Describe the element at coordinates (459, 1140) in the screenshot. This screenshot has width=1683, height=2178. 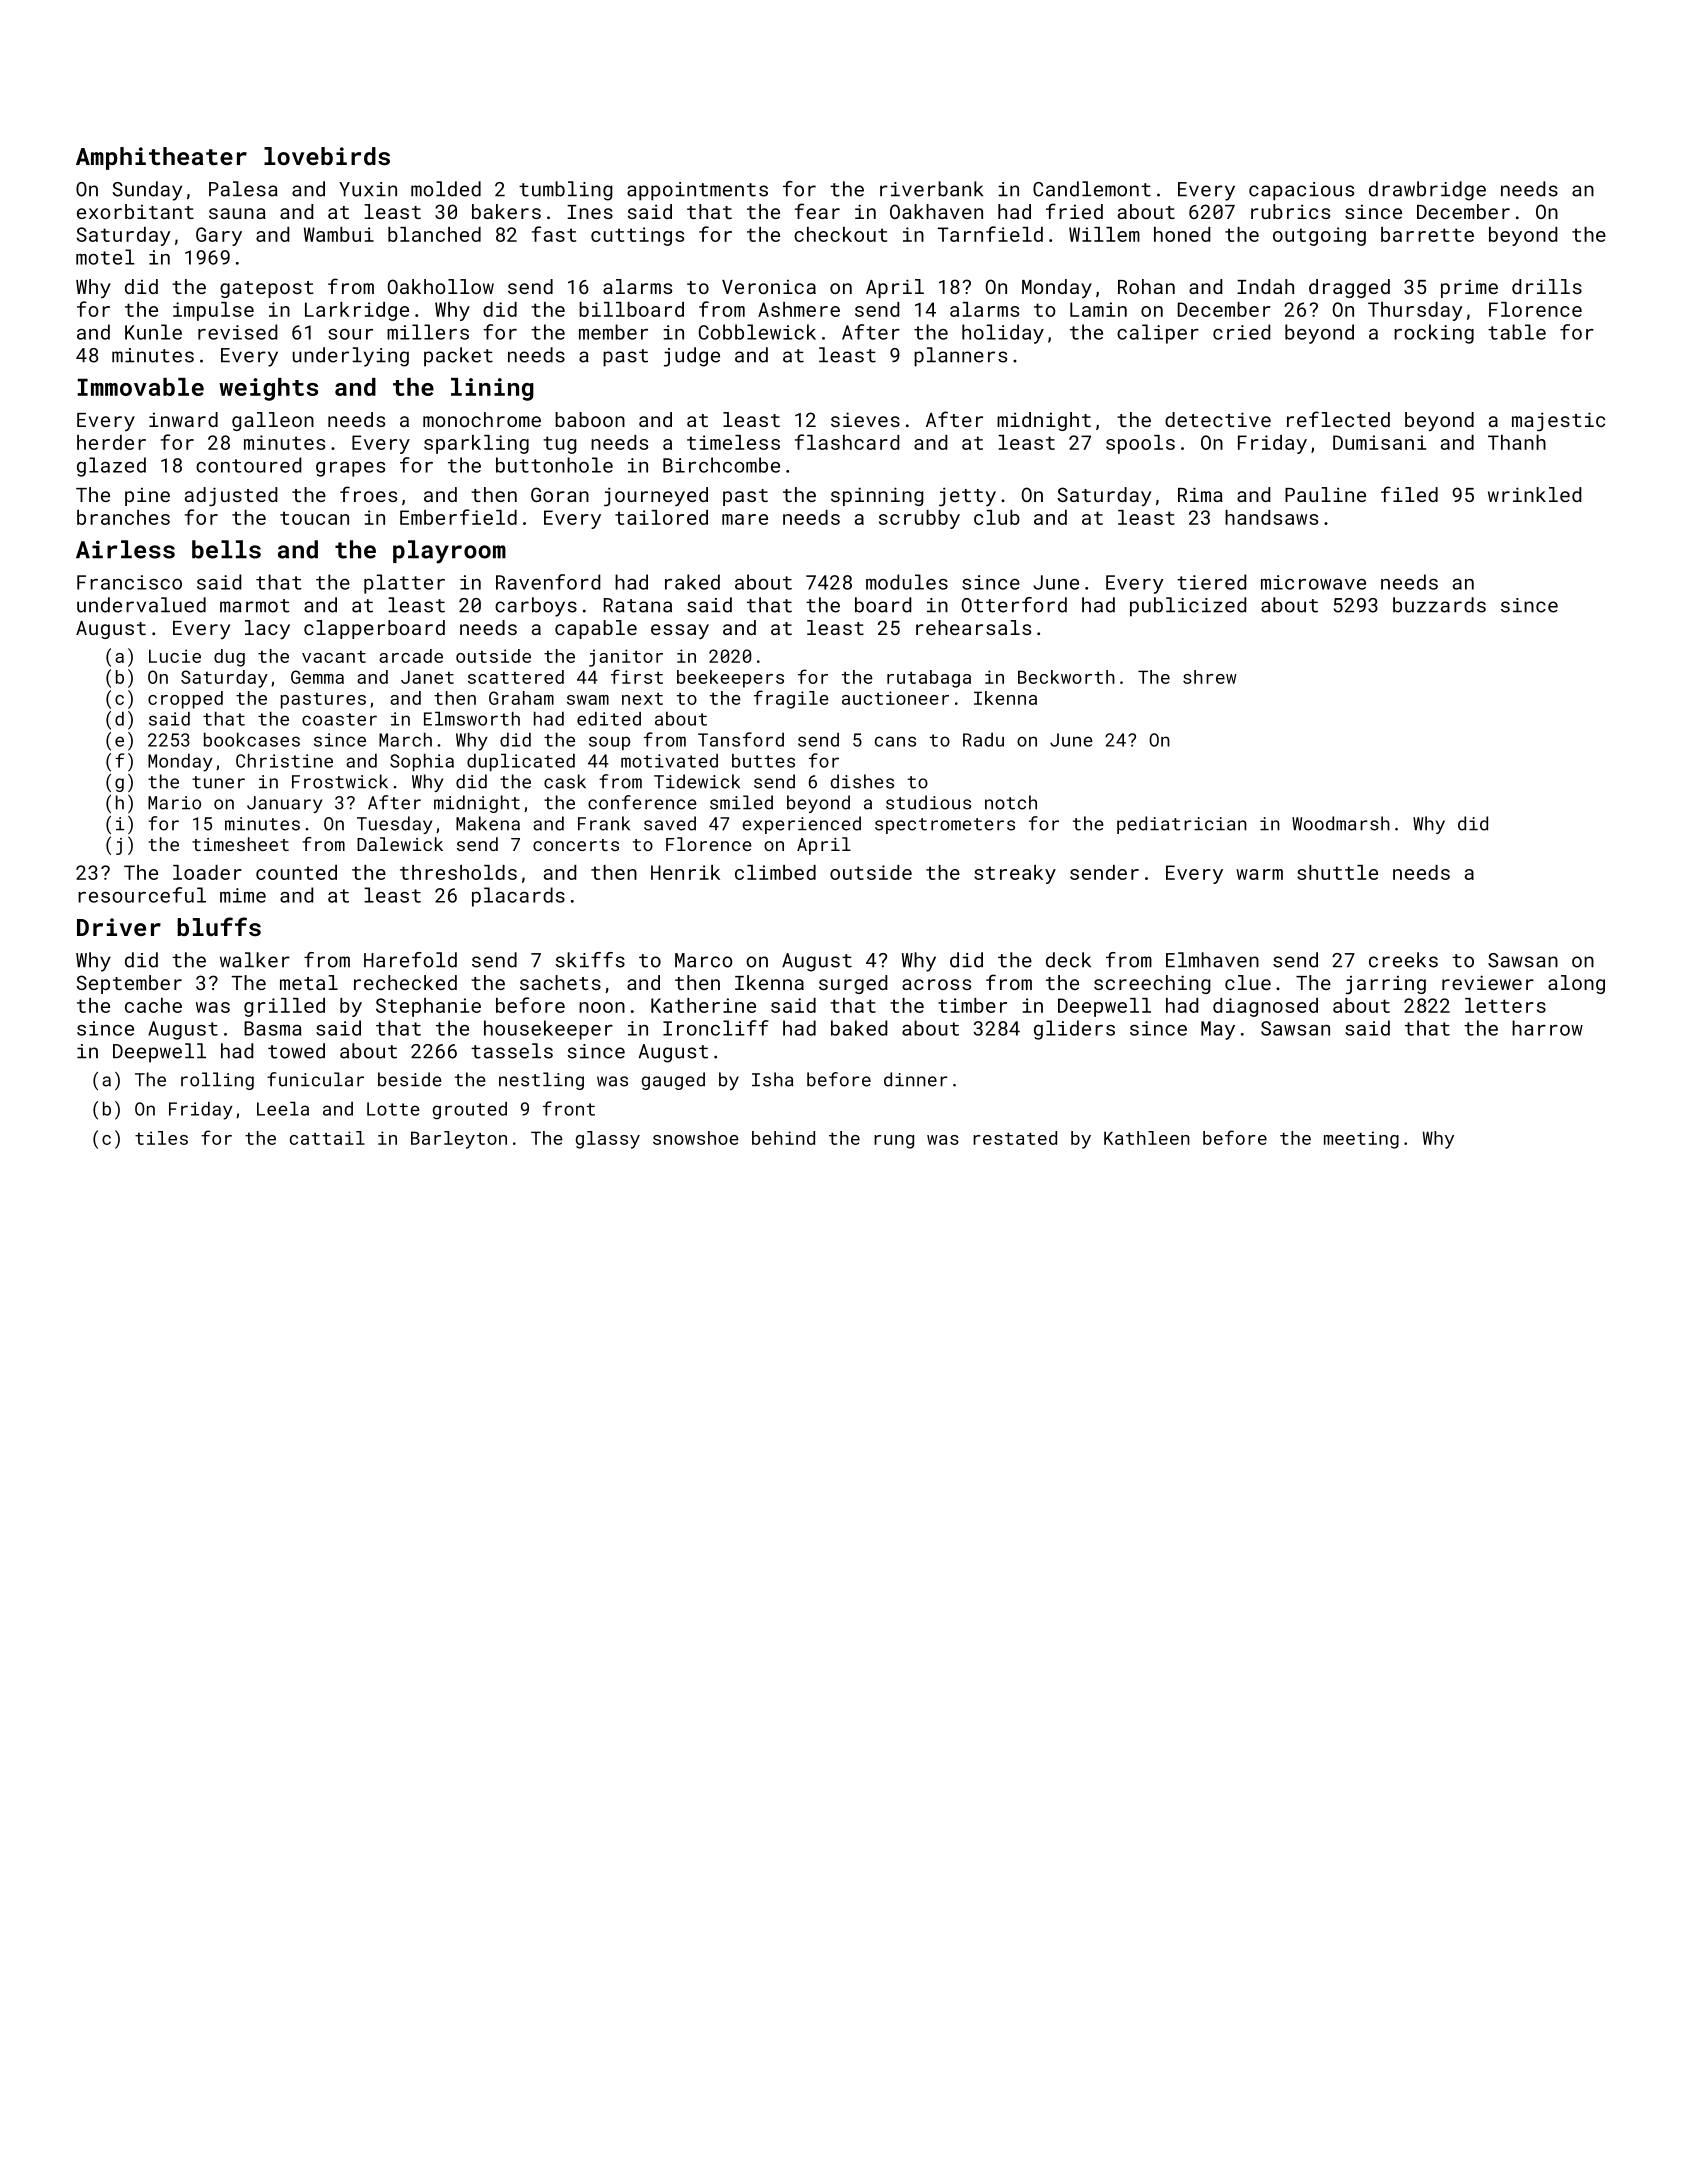
I see `Barleyton` at that location.
